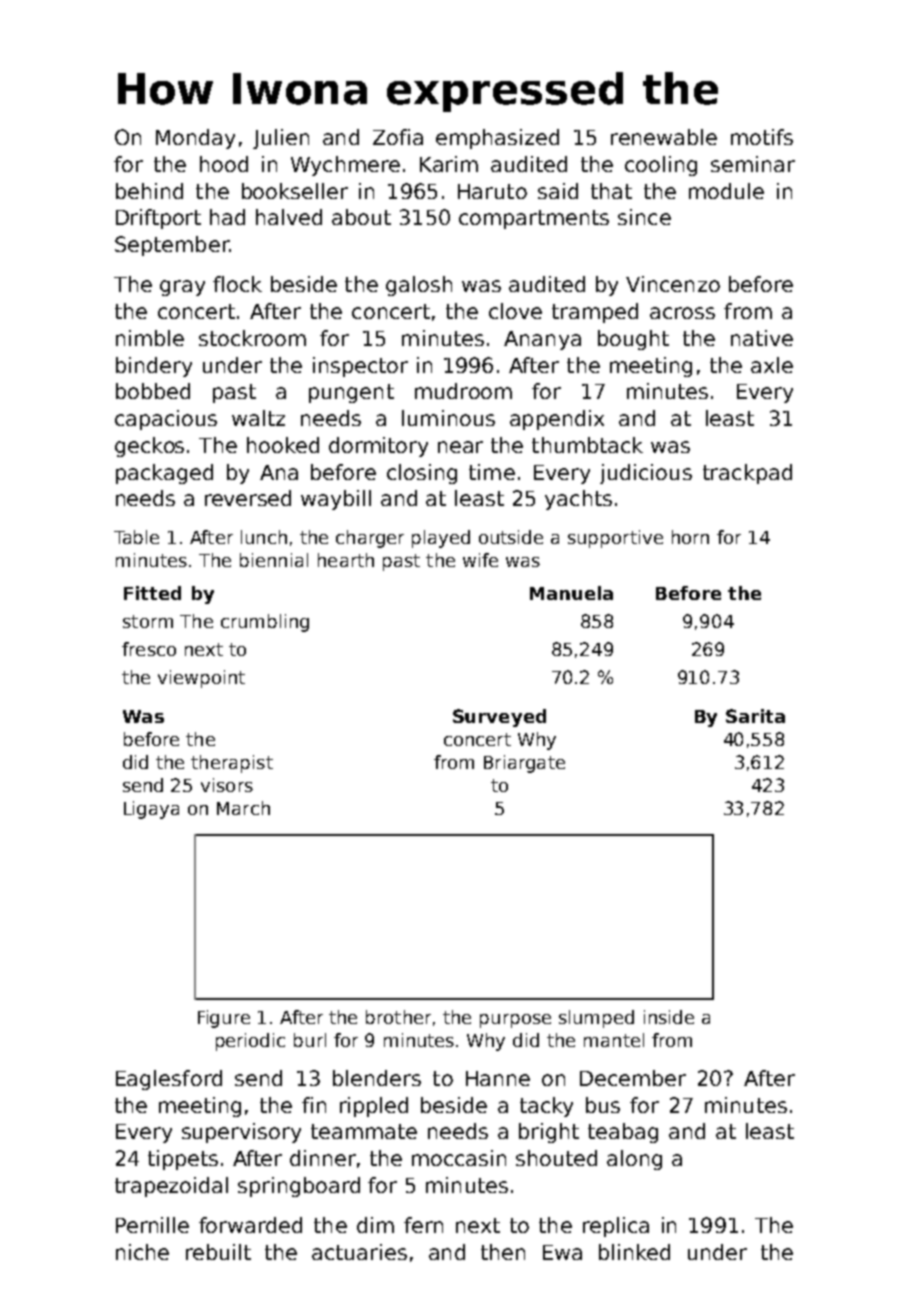 The width and height of the image is (908, 1316). What do you see at coordinates (252, 338) in the image?
I see `stockroom` at bounding box center [252, 338].
